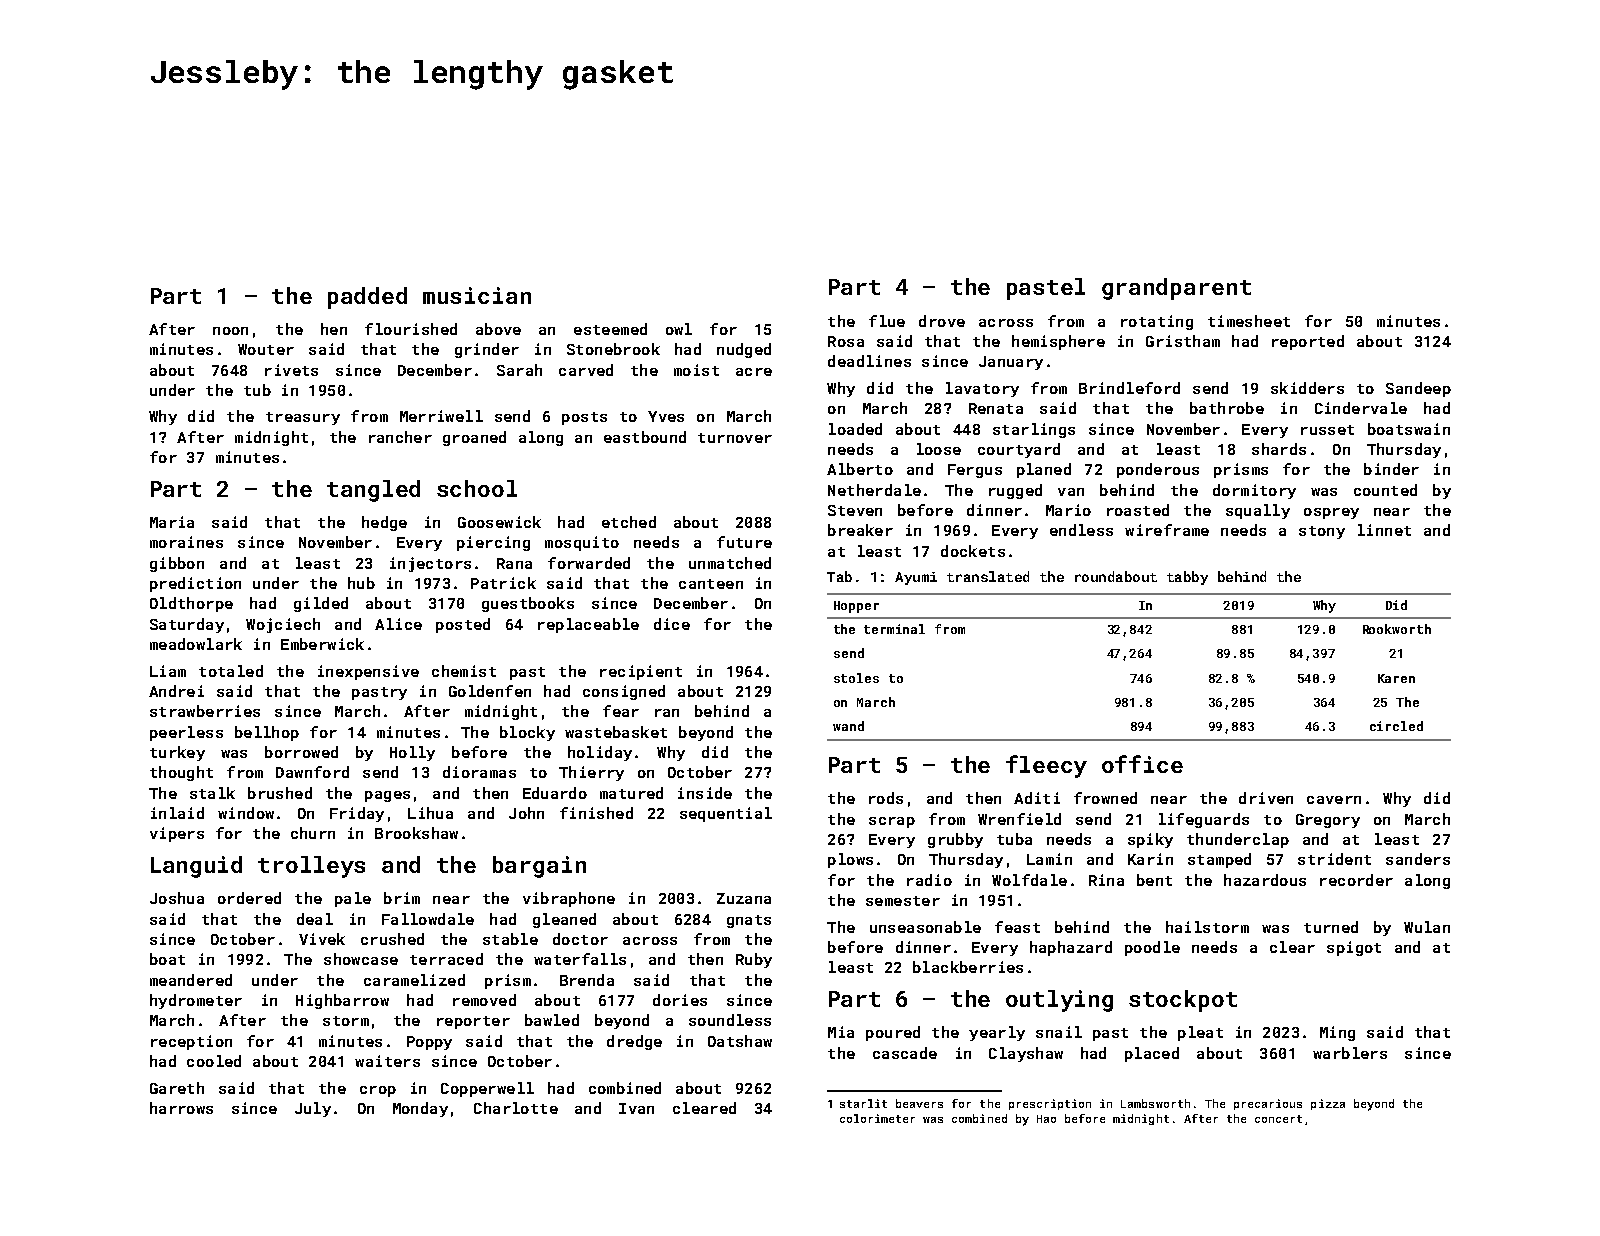  Describe the element at coordinates (696, 370) in the image. I see `moist` at that location.
